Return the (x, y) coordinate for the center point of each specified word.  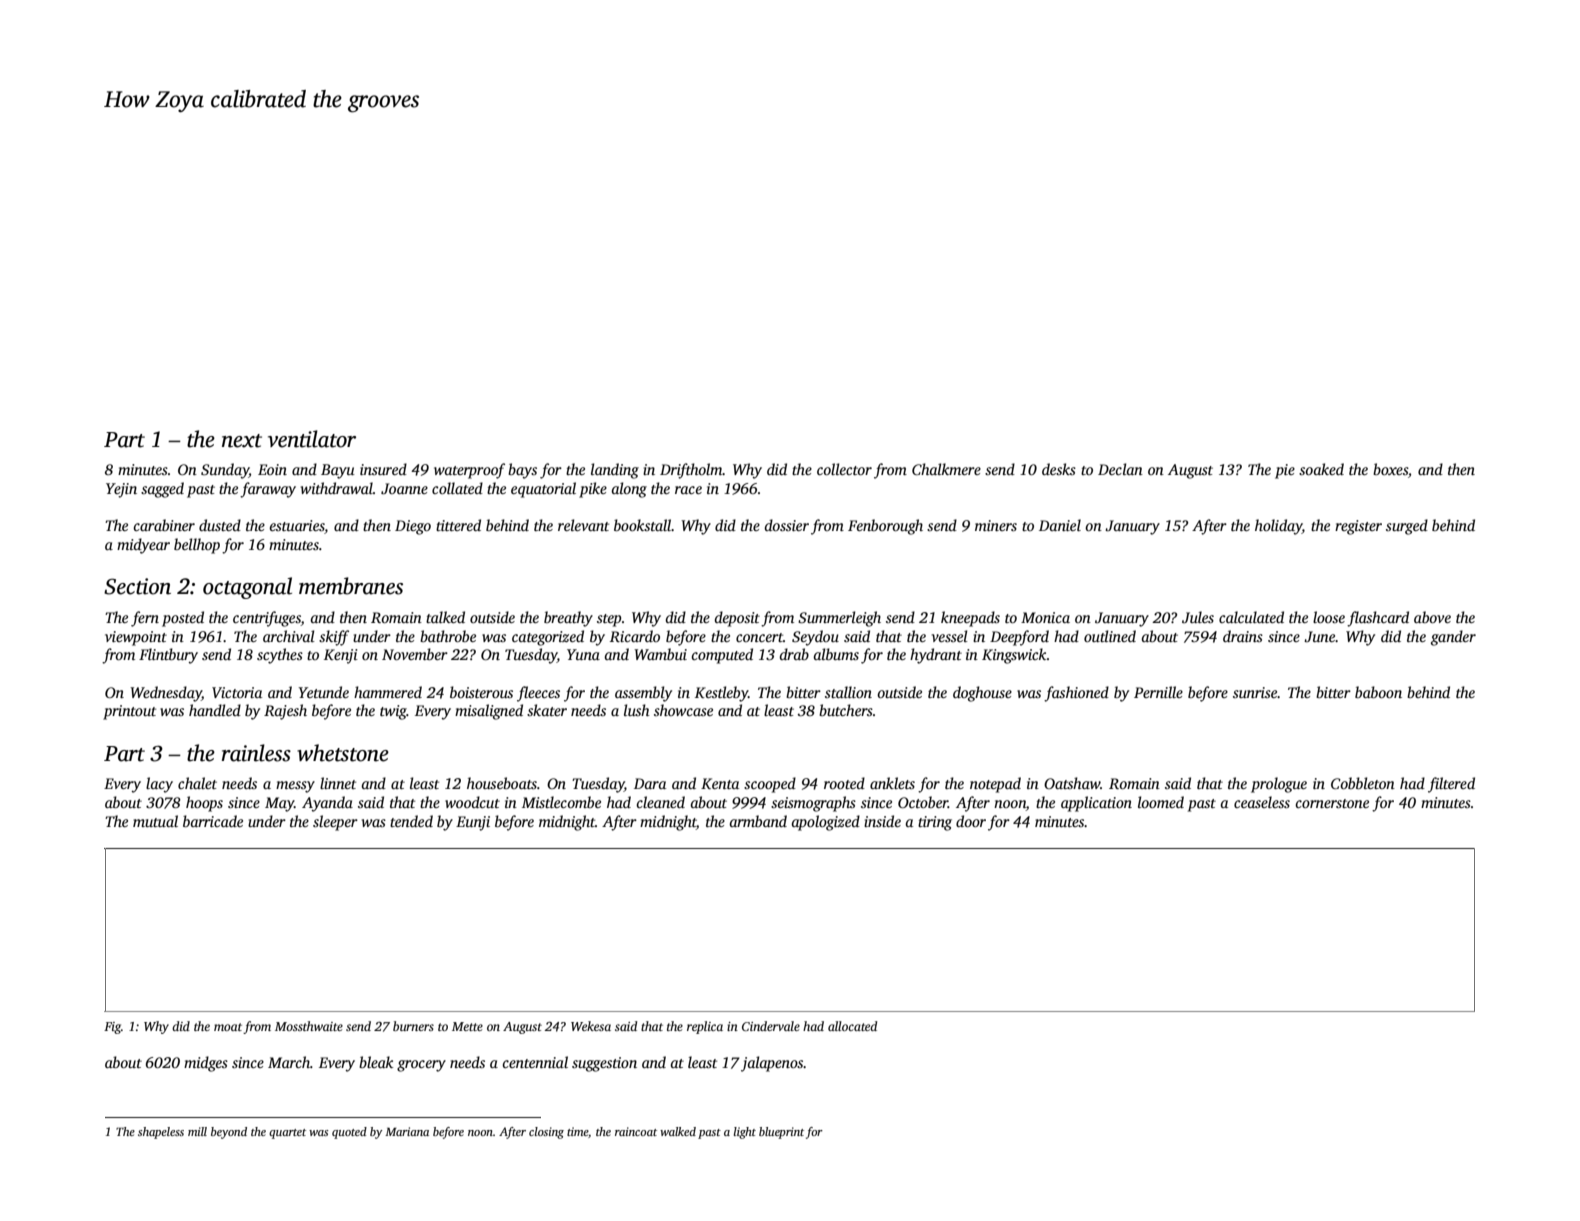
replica (705, 1027)
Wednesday (166, 694)
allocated (852, 1026)
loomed (1161, 802)
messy (295, 787)
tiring (935, 823)
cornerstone (1332, 803)
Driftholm (691, 471)
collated (457, 488)
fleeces (538, 694)
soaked (1321, 469)
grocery (421, 1066)
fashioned (1076, 694)
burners (413, 1026)
